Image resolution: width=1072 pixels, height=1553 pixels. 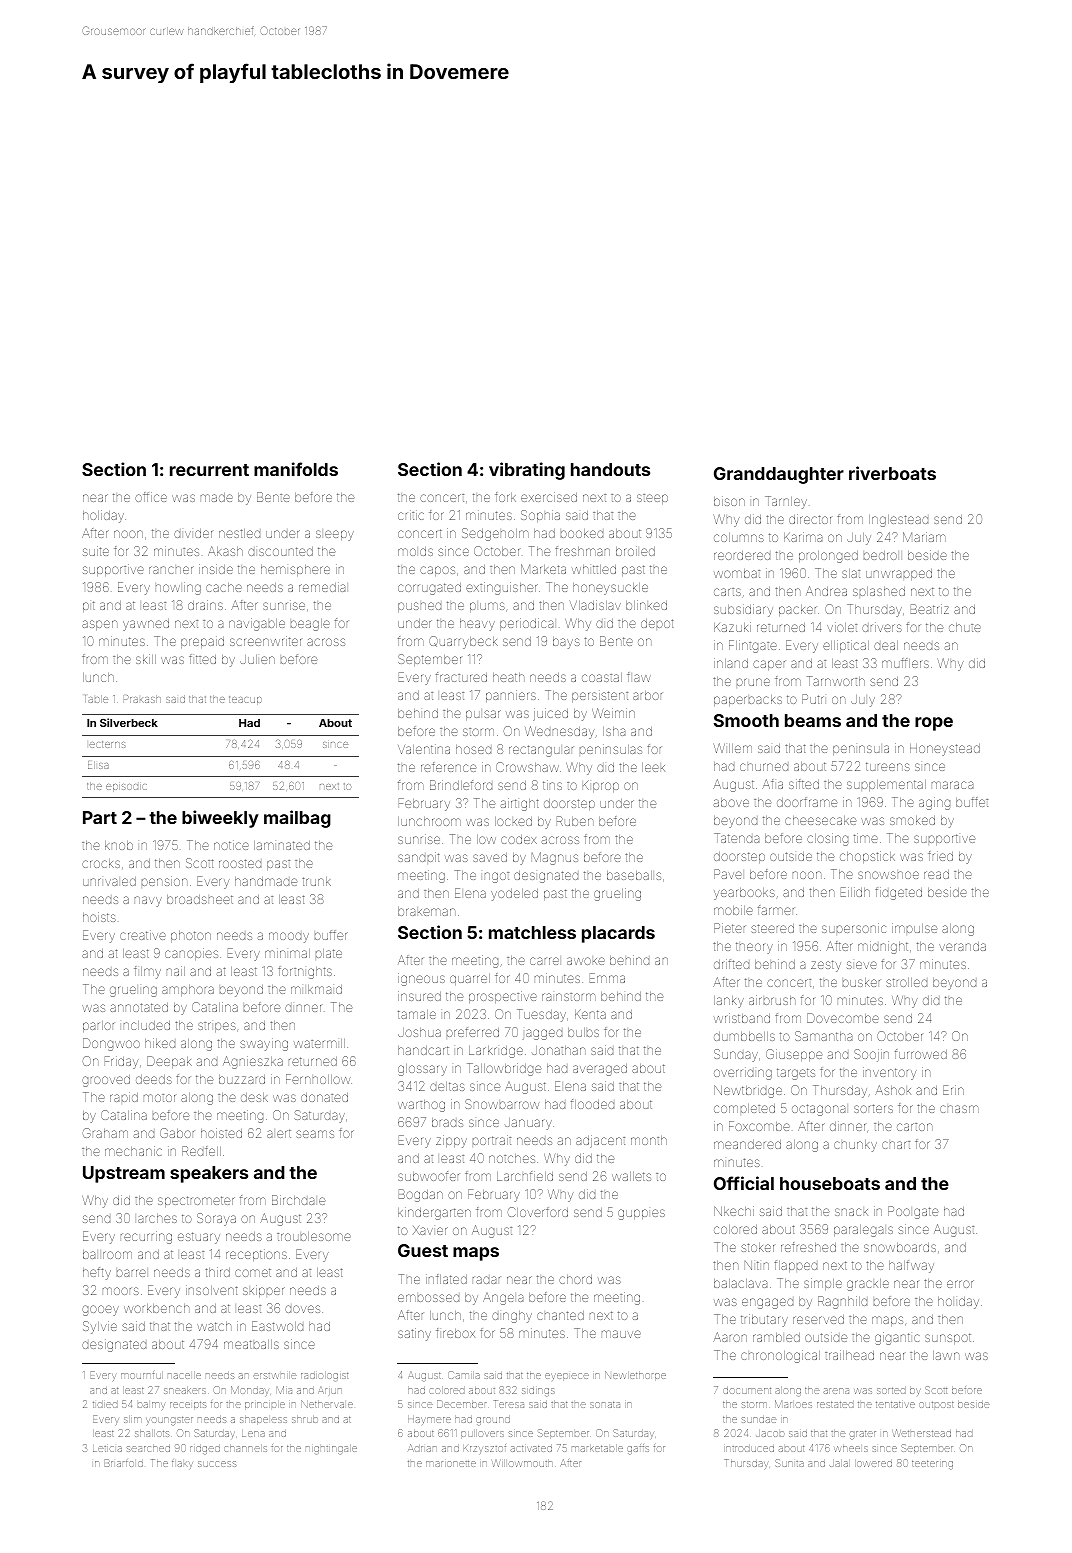 What do you see at coordinates (804, 784) in the screenshot?
I see `sifted` at bounding box center [804, 784].
